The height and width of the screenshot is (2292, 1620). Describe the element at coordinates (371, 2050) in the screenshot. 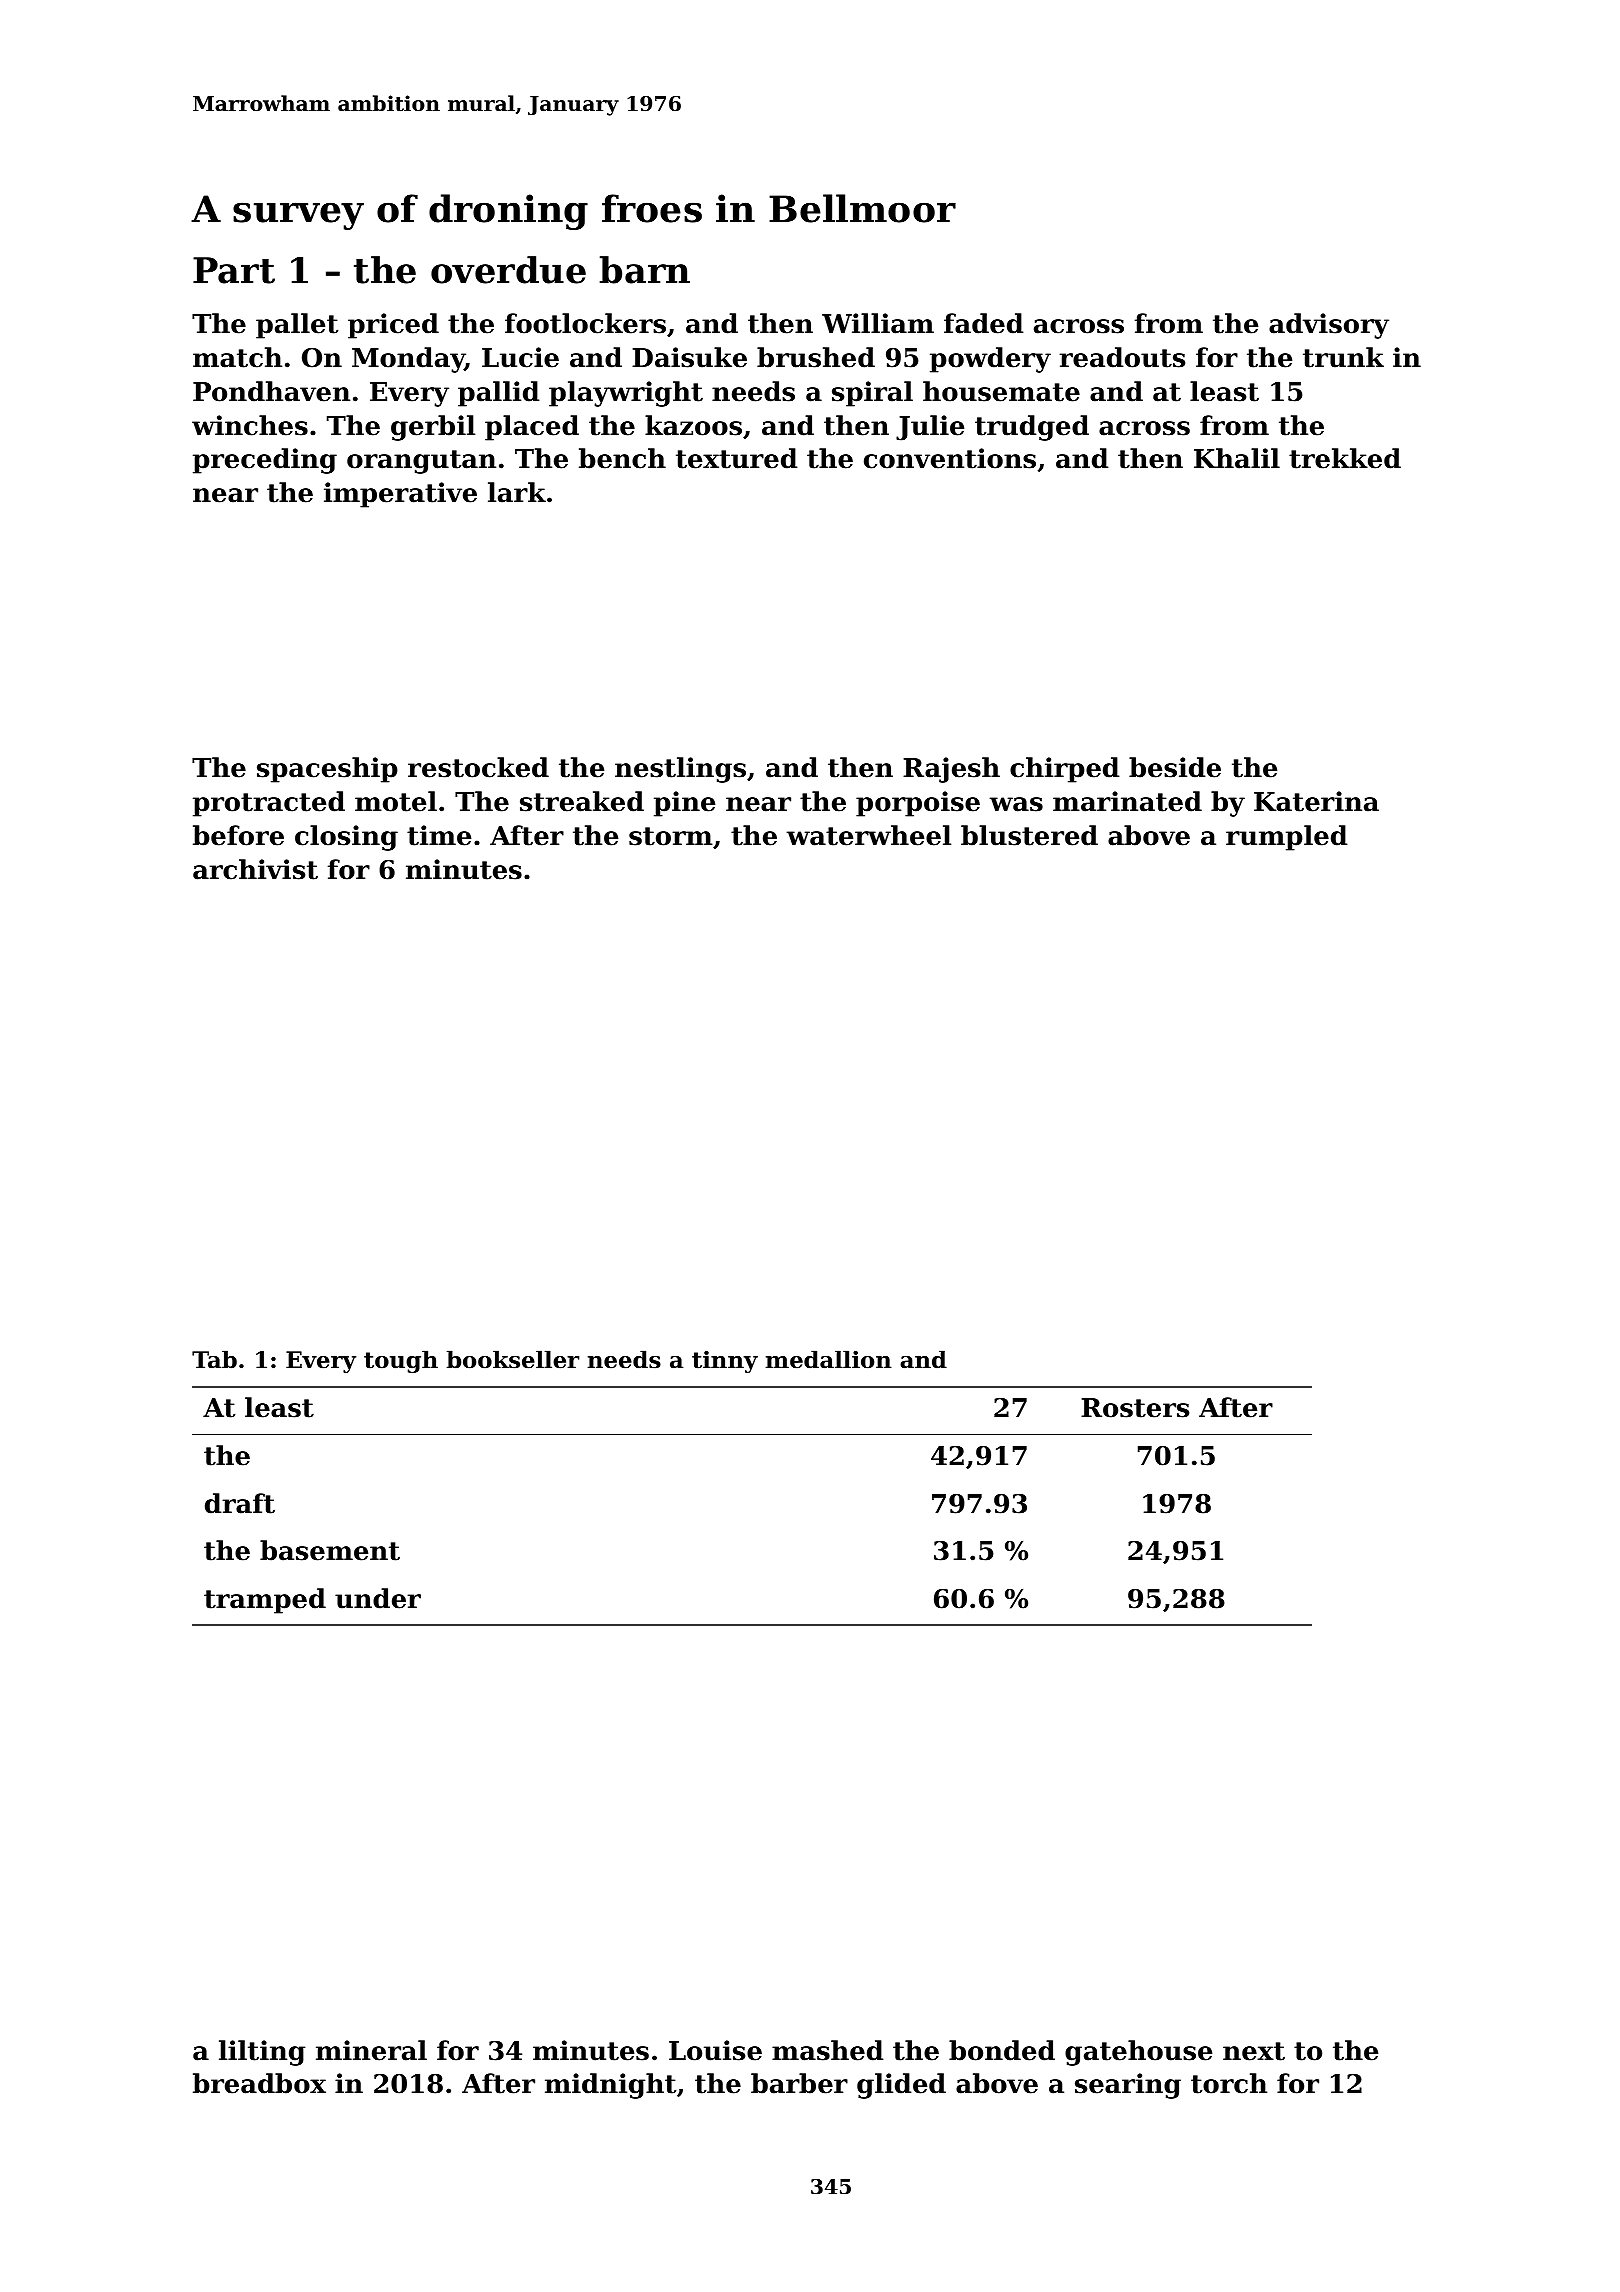

I see `mineral` at that location.
